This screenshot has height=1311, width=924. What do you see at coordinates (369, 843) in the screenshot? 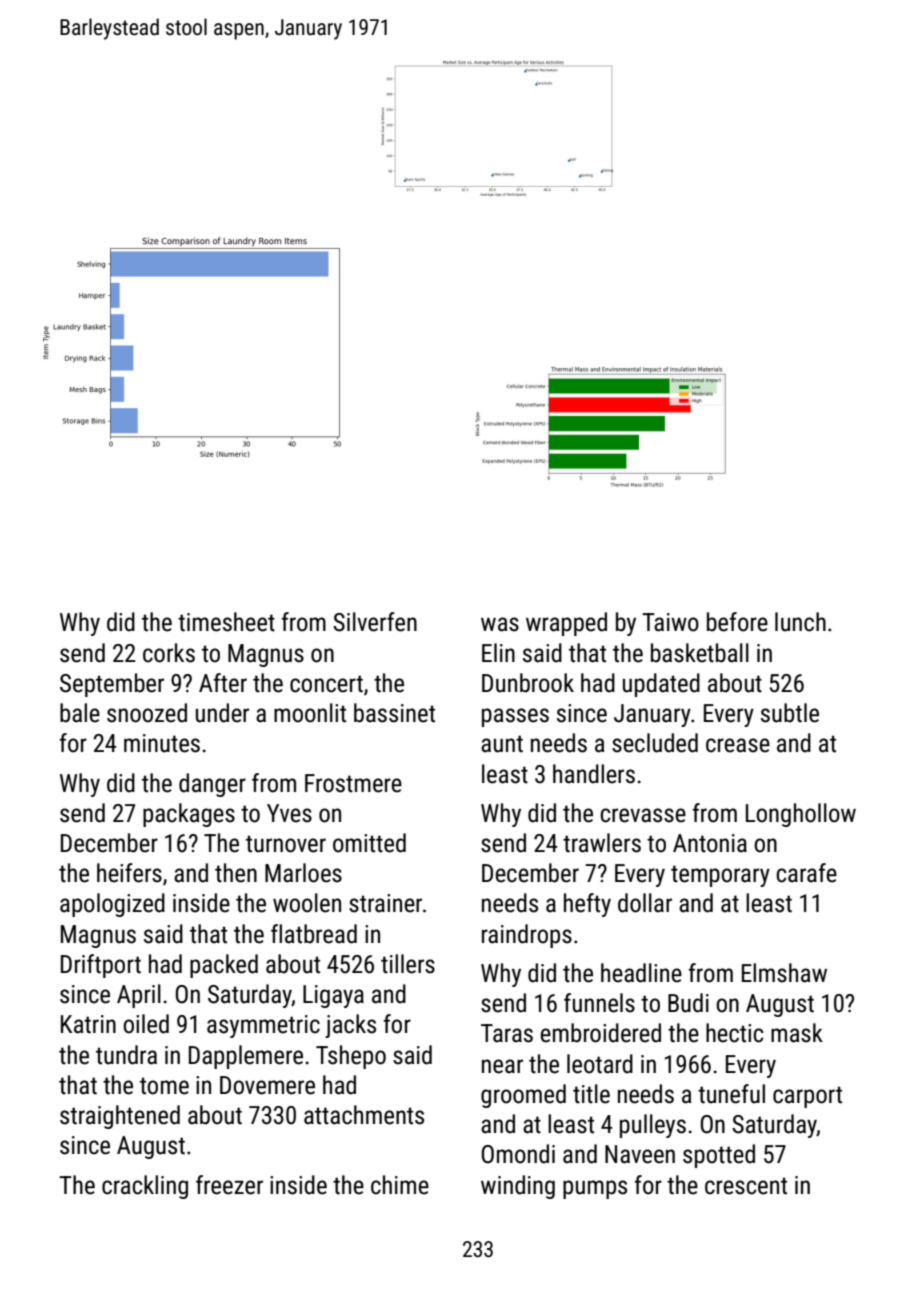
I see `omitted` at bounding box center [369, 843].
